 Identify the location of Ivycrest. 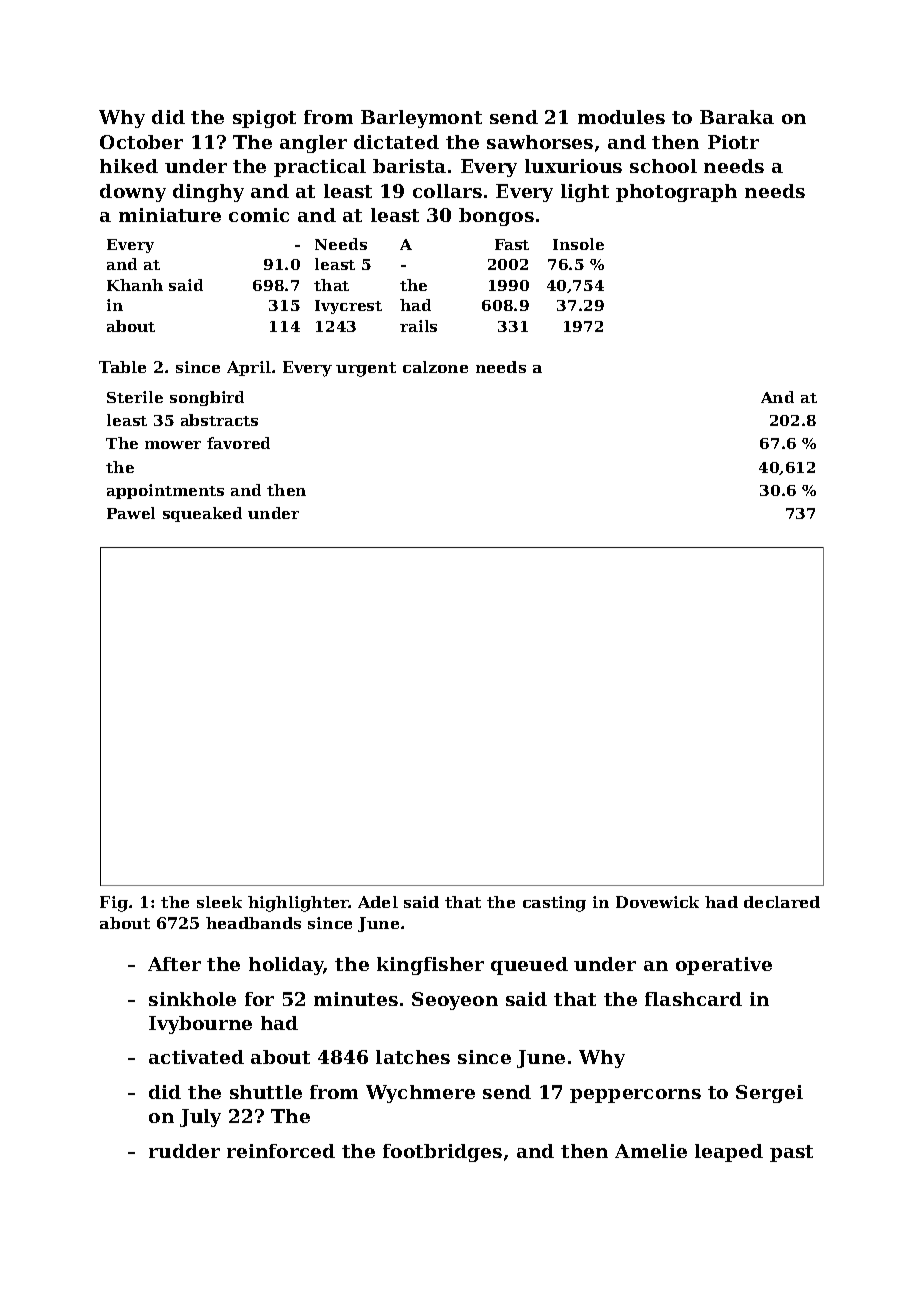
(348, 307).
